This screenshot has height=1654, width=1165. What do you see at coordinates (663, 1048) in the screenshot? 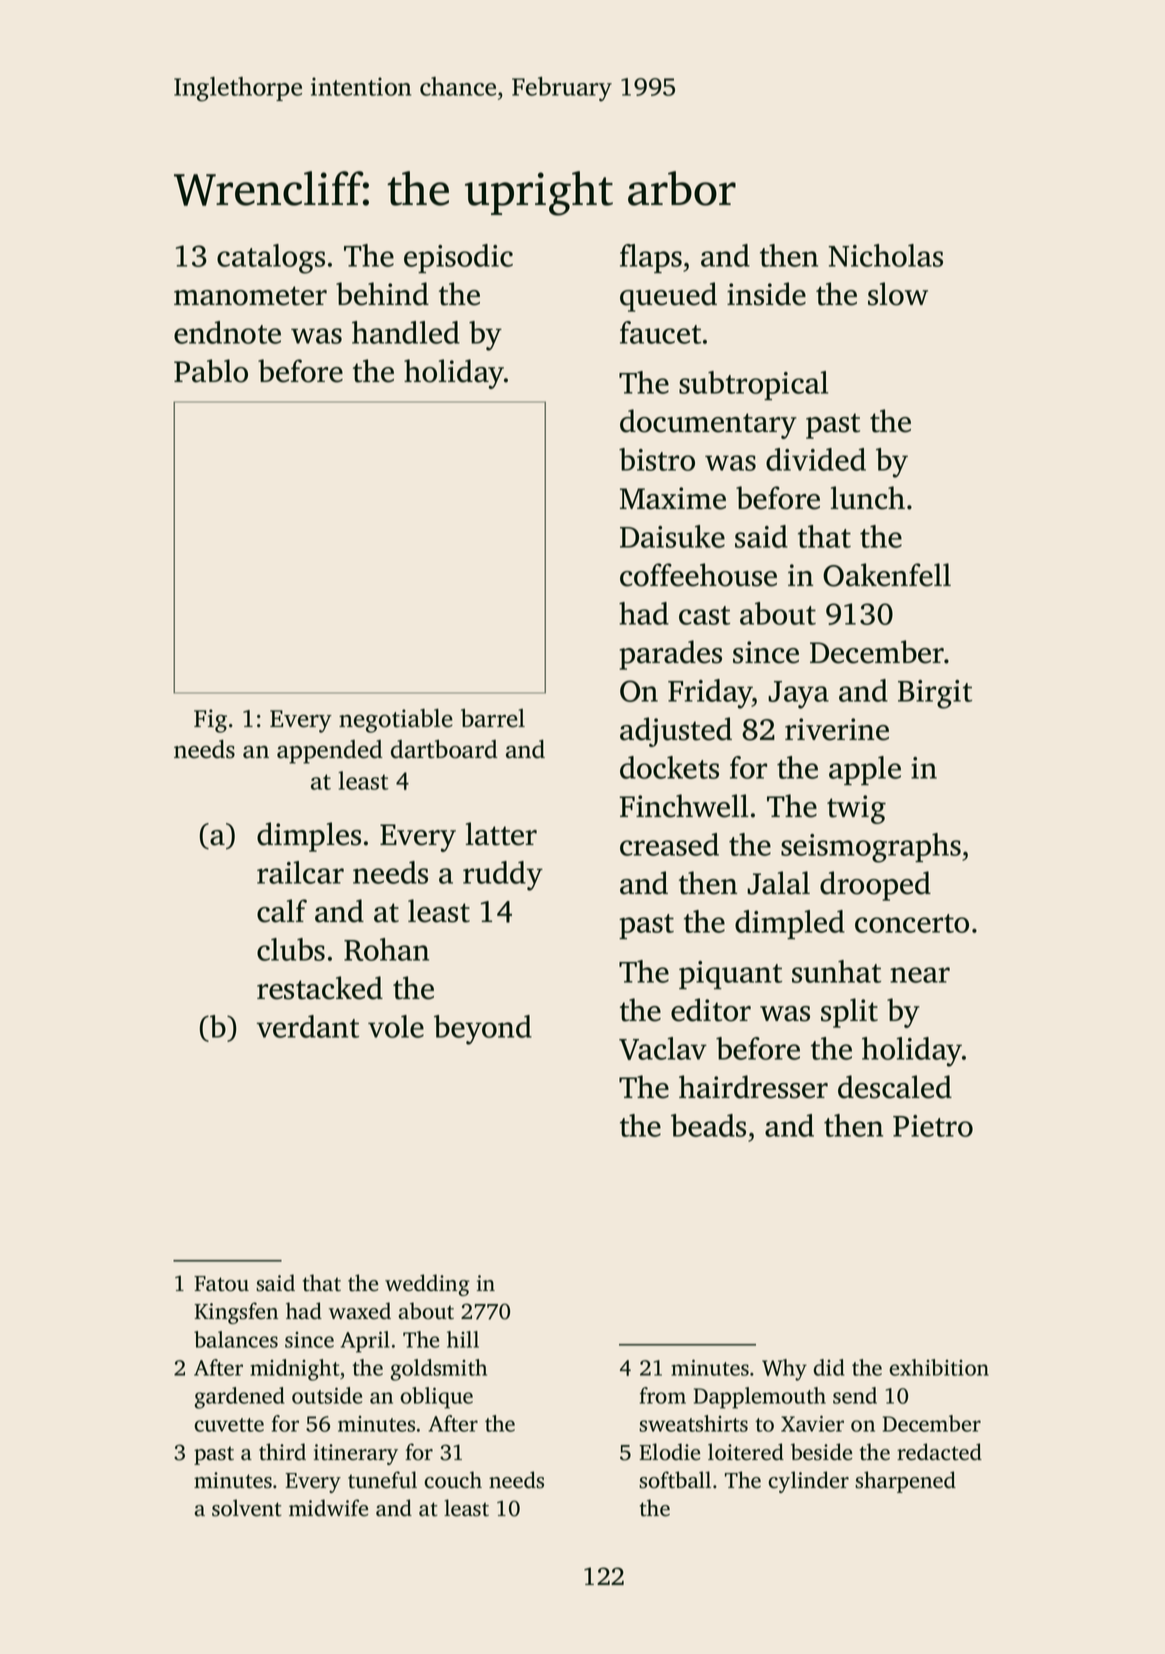
I see `Vaclav` at bounding box center [663, 1048].
